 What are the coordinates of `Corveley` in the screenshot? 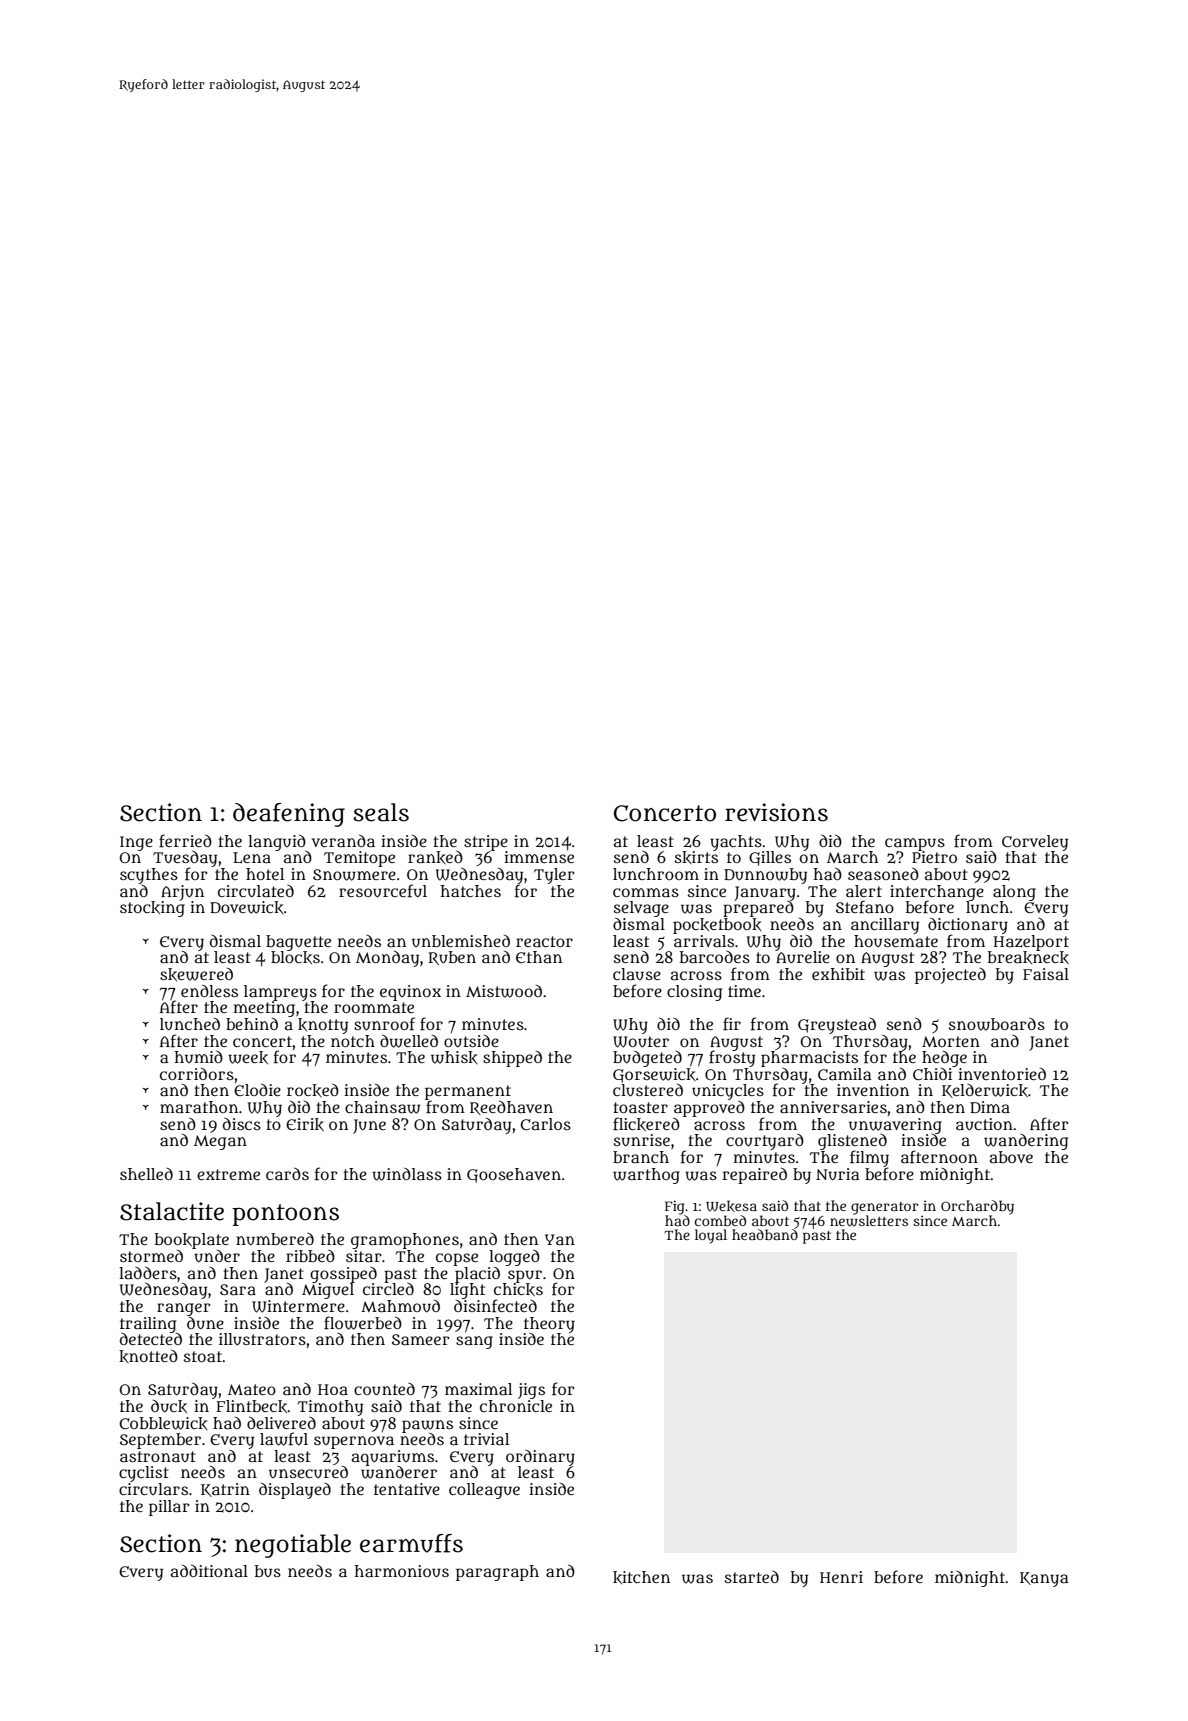 It's located at (1035, 843).
